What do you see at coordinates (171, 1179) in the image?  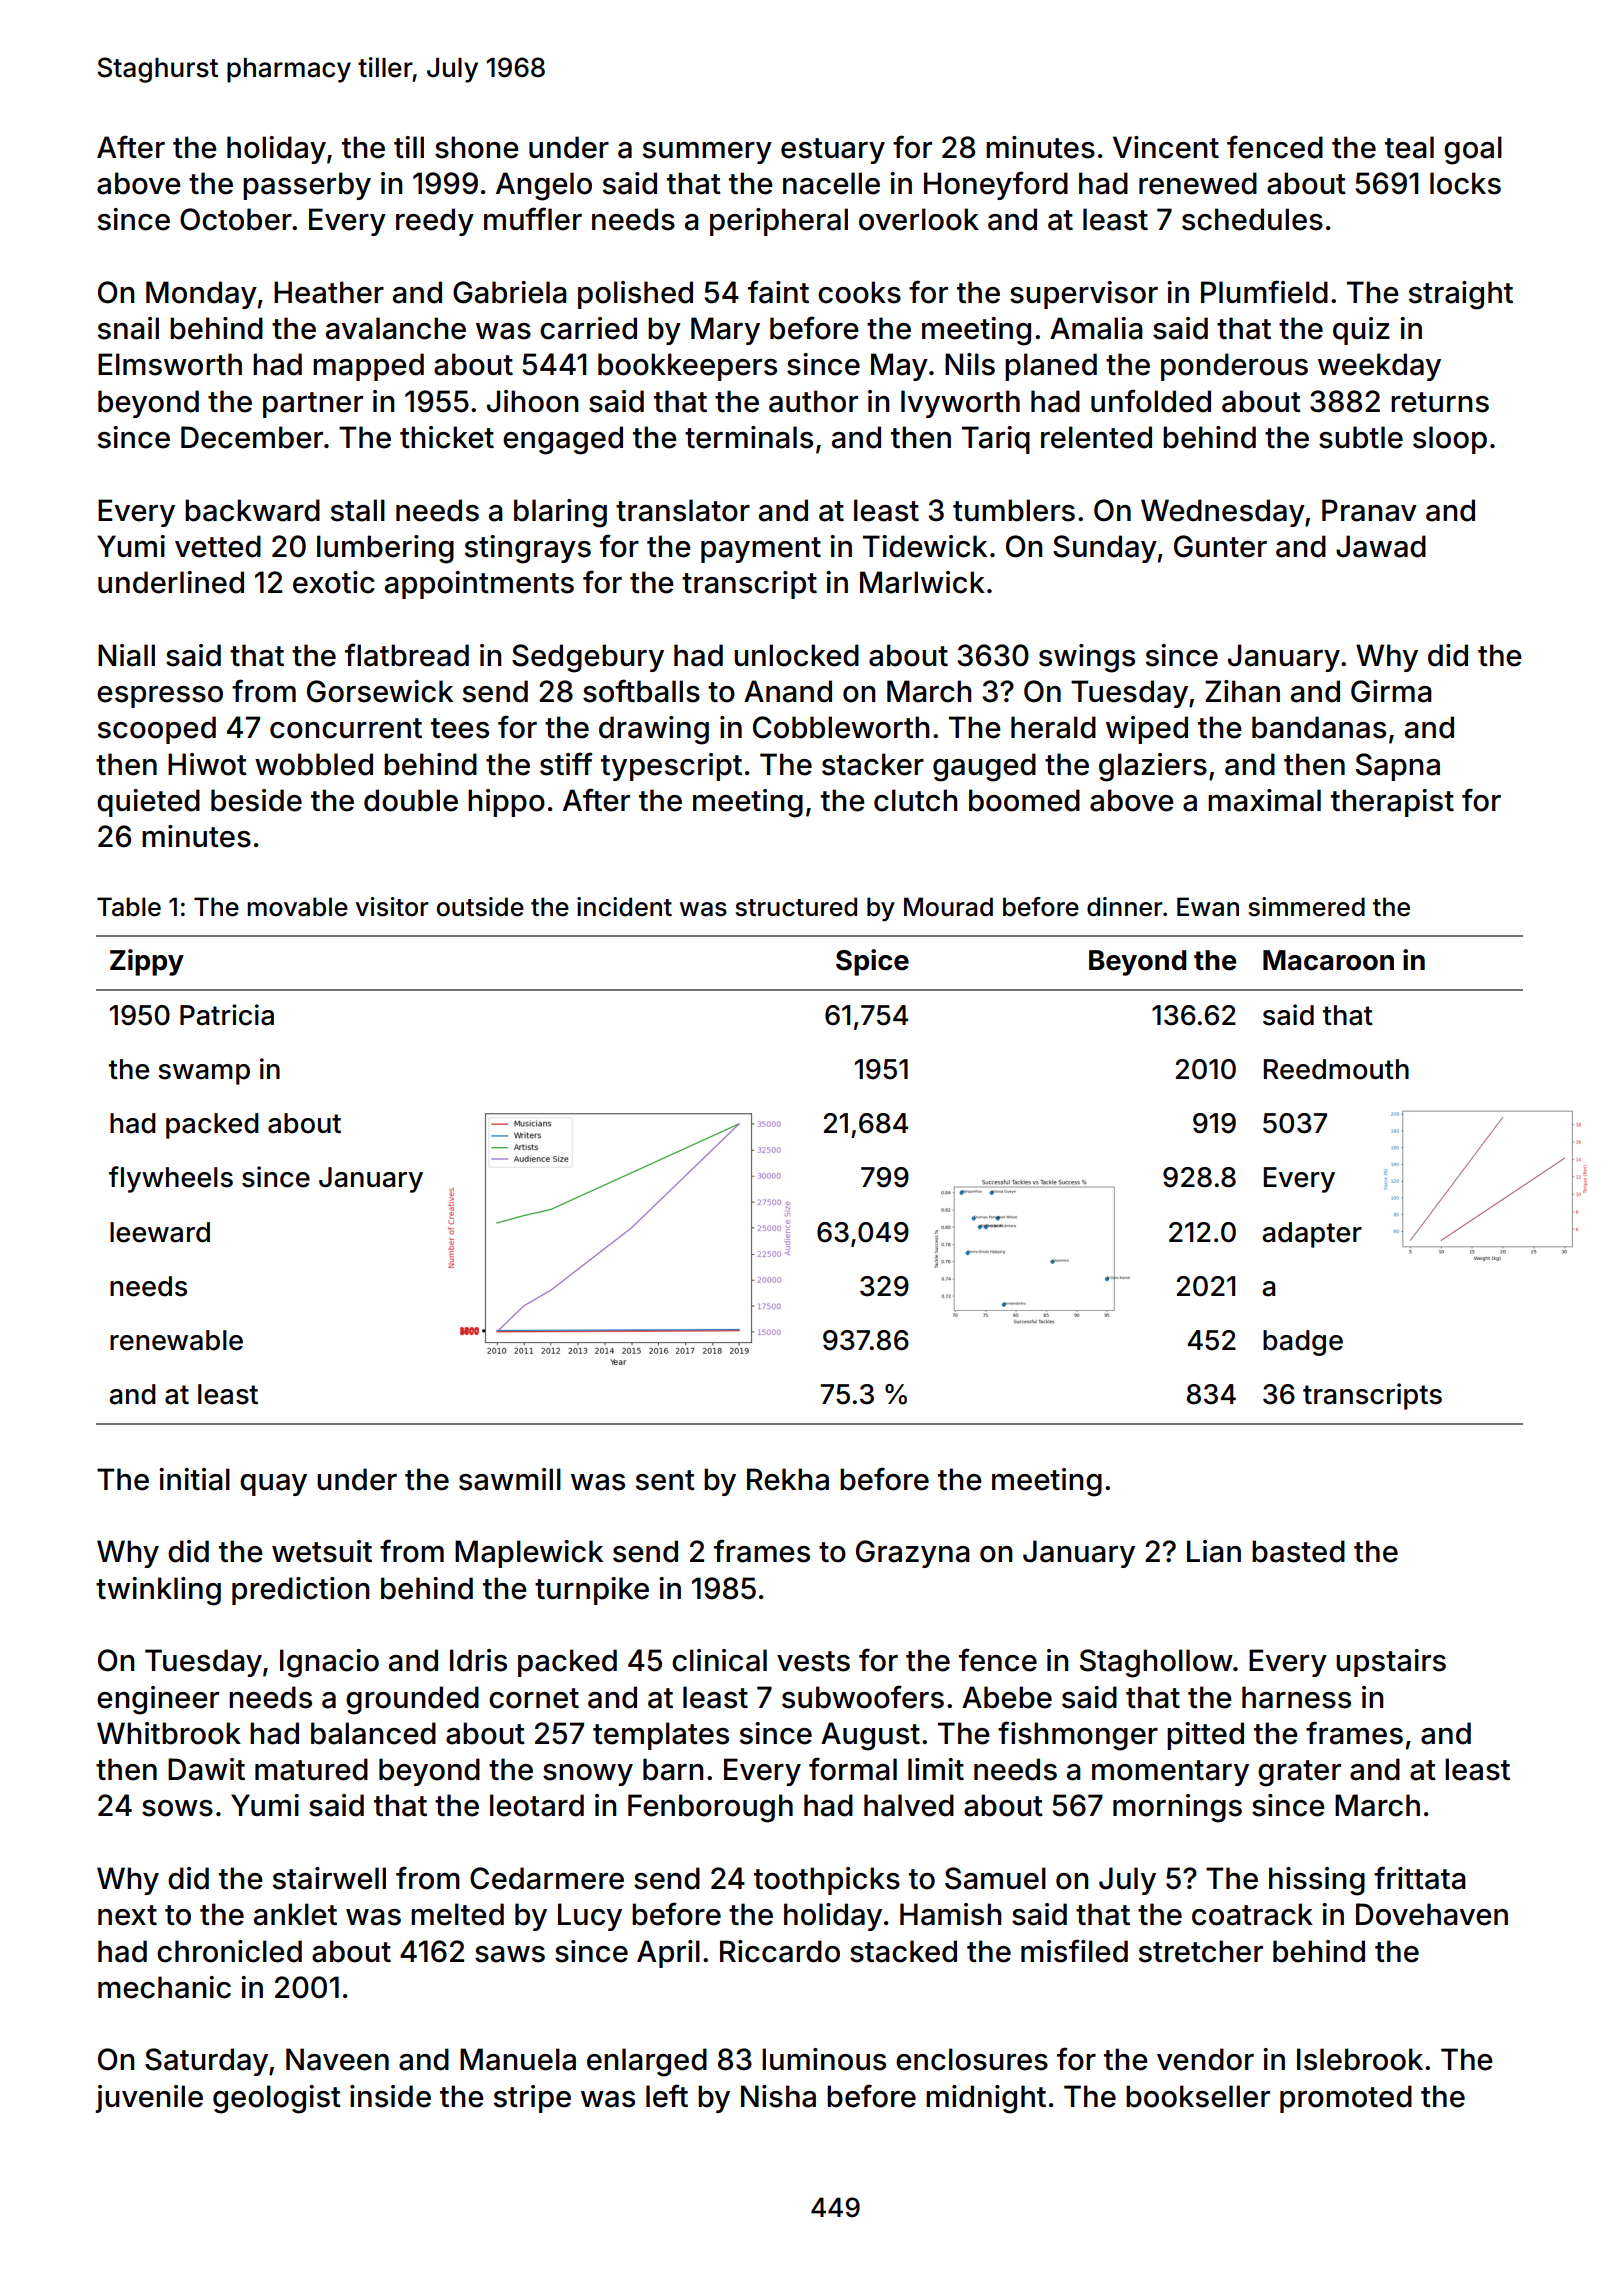 I see `flywheels` at bounding box center [171, 1179].
